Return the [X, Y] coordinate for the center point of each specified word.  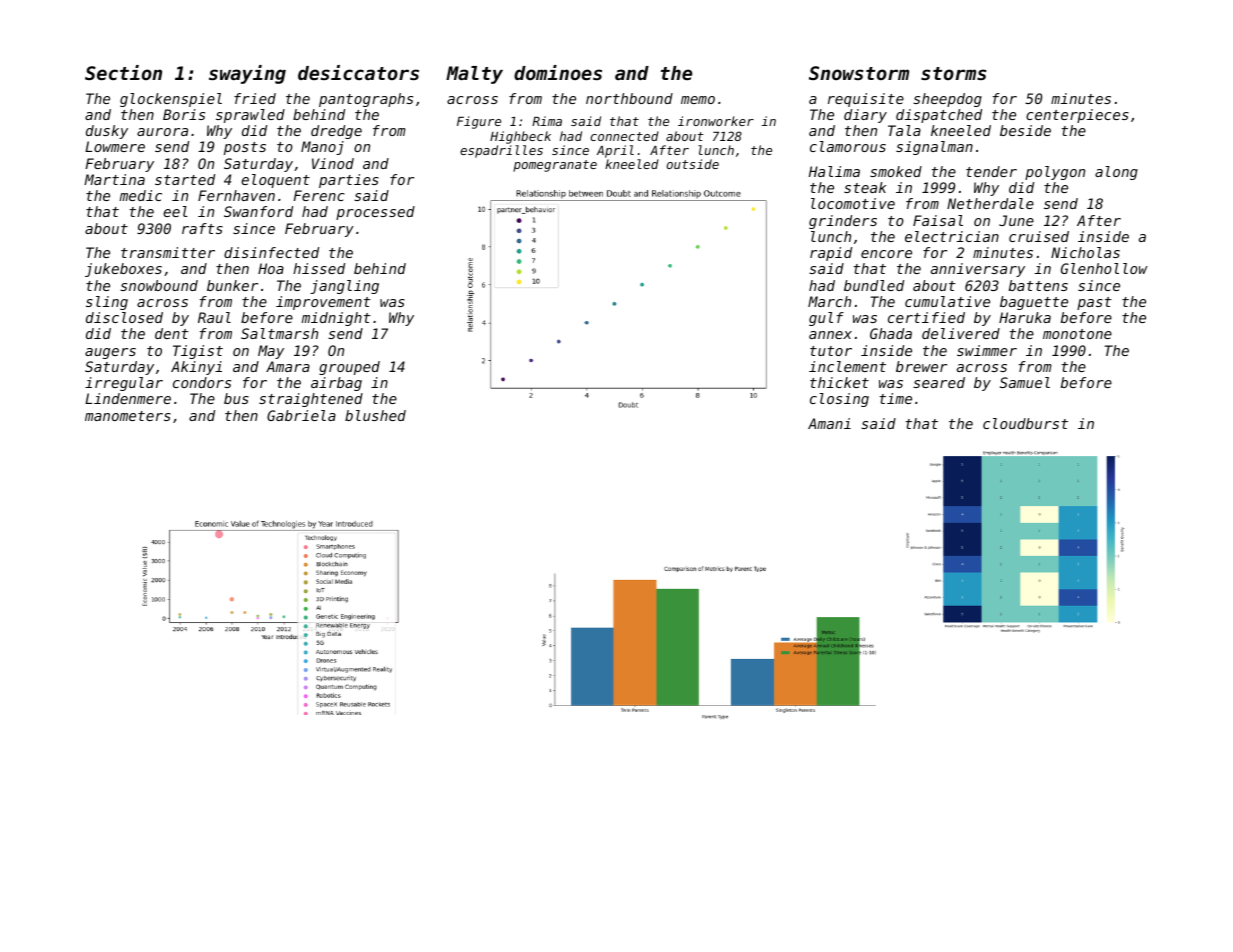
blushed [375, 415]
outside [693, 164]
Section [123, 72]
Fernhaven [236, 195]
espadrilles [501, 151]
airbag [336, 384]
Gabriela [301, 415]
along [1116, 173]
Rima [547, 121]
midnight [336, 319]
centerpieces [1077, 116]
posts [245, 148]
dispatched [939, 116]
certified [926, 317]
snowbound [159, 285]
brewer [921, 366]
